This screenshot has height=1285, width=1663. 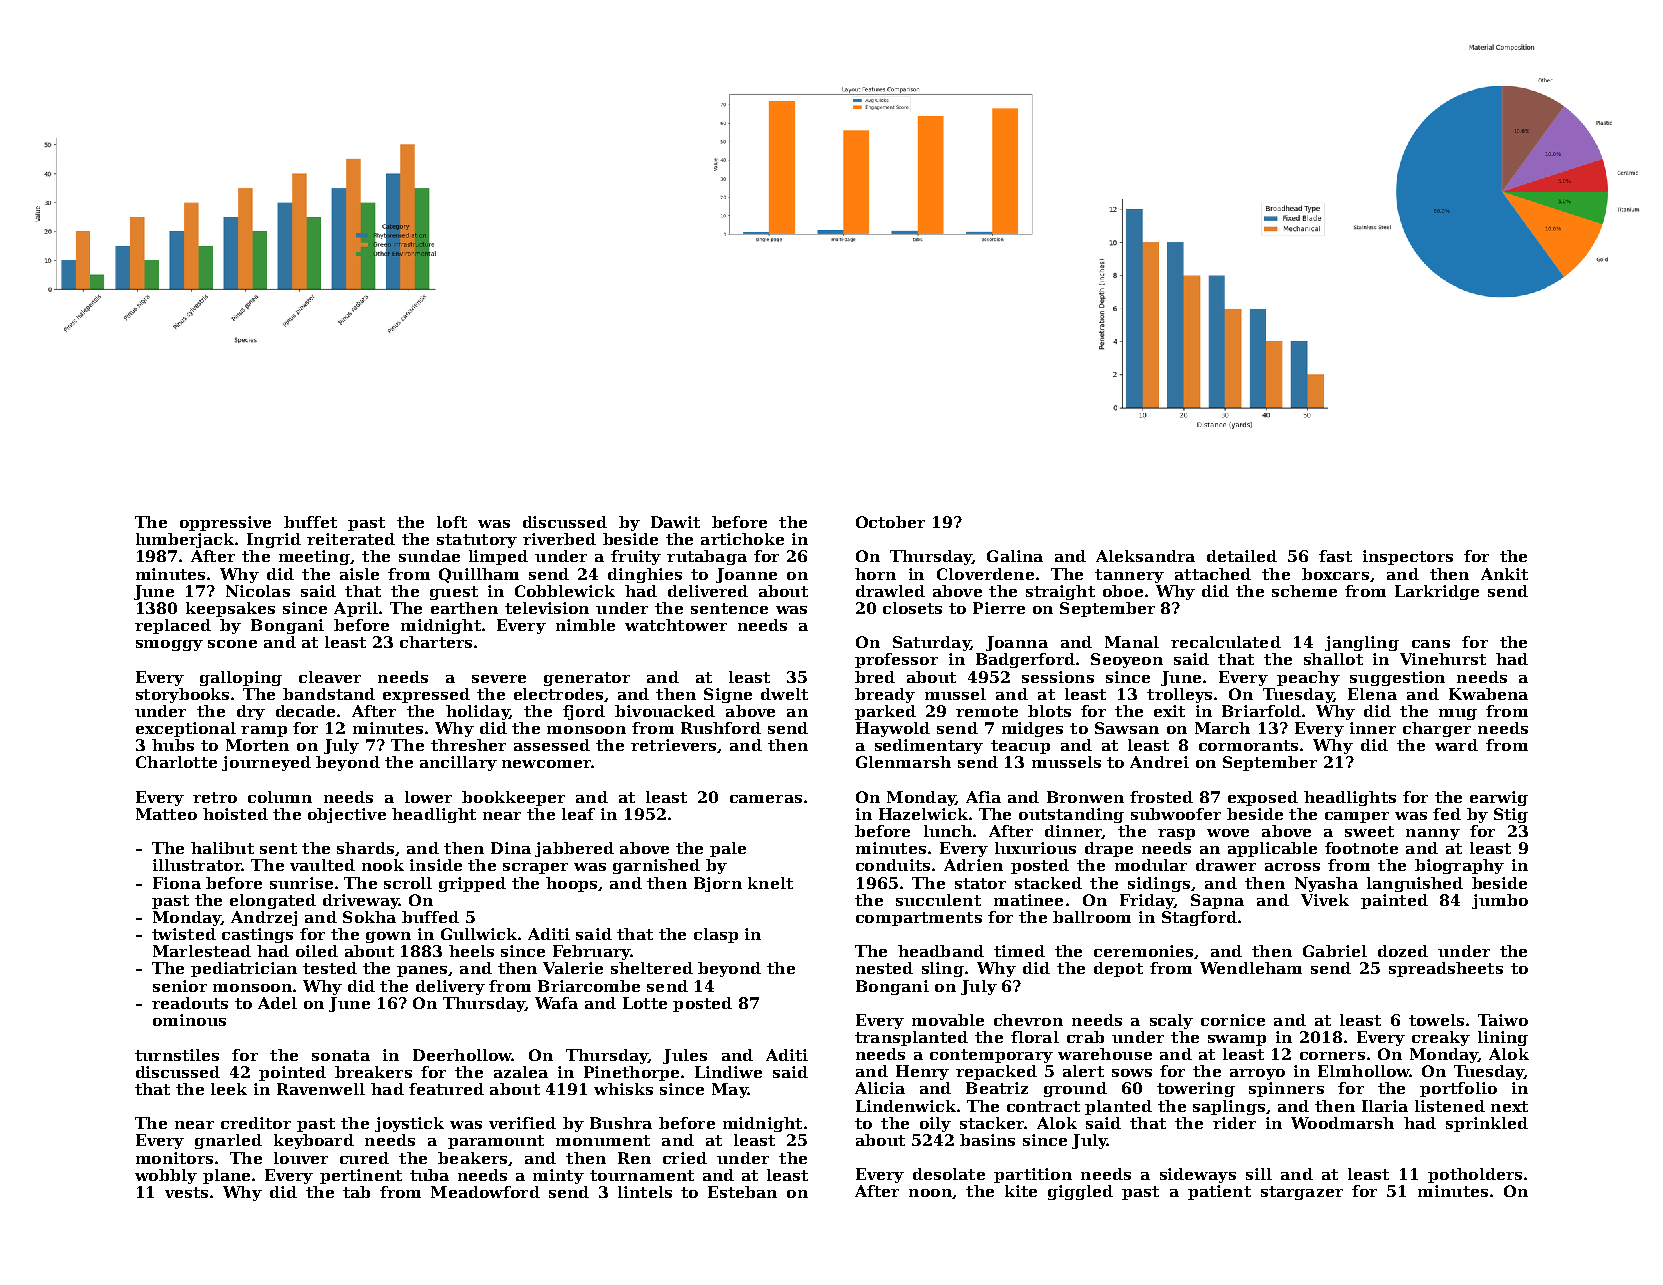 I want to click on lumberjack, so click(x=185, y=540).
